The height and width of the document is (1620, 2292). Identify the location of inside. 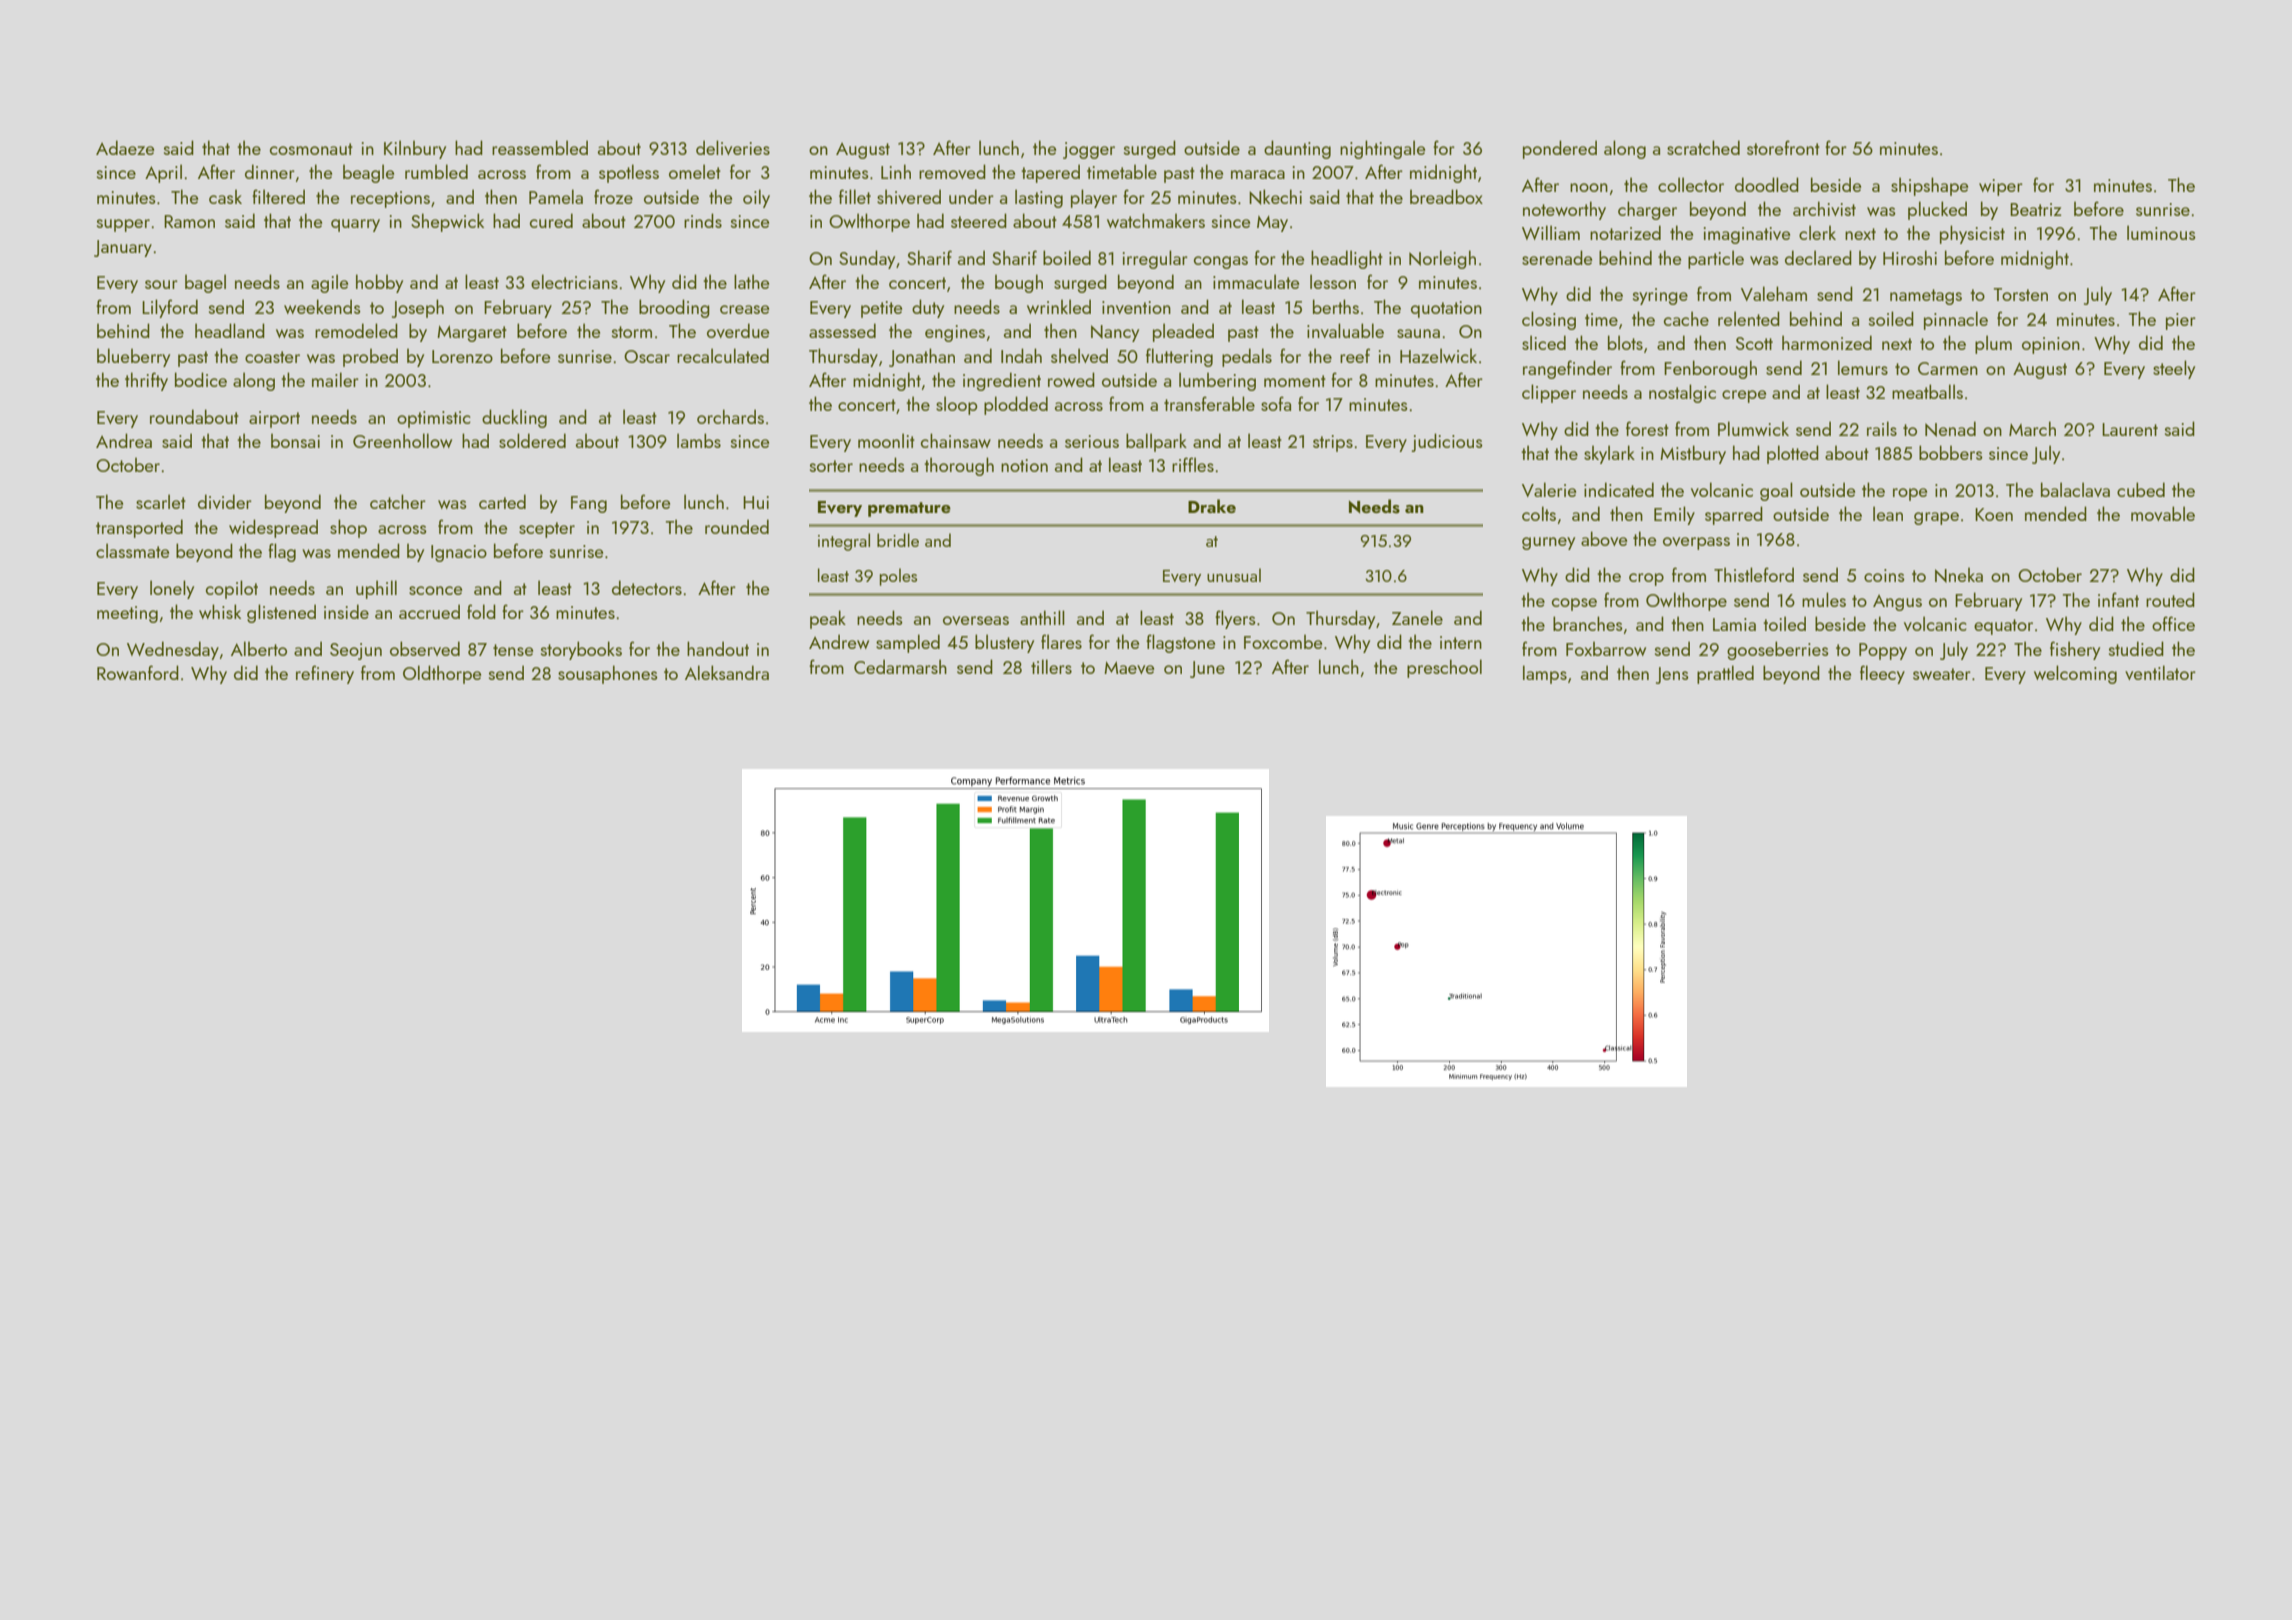
(346, 611).
